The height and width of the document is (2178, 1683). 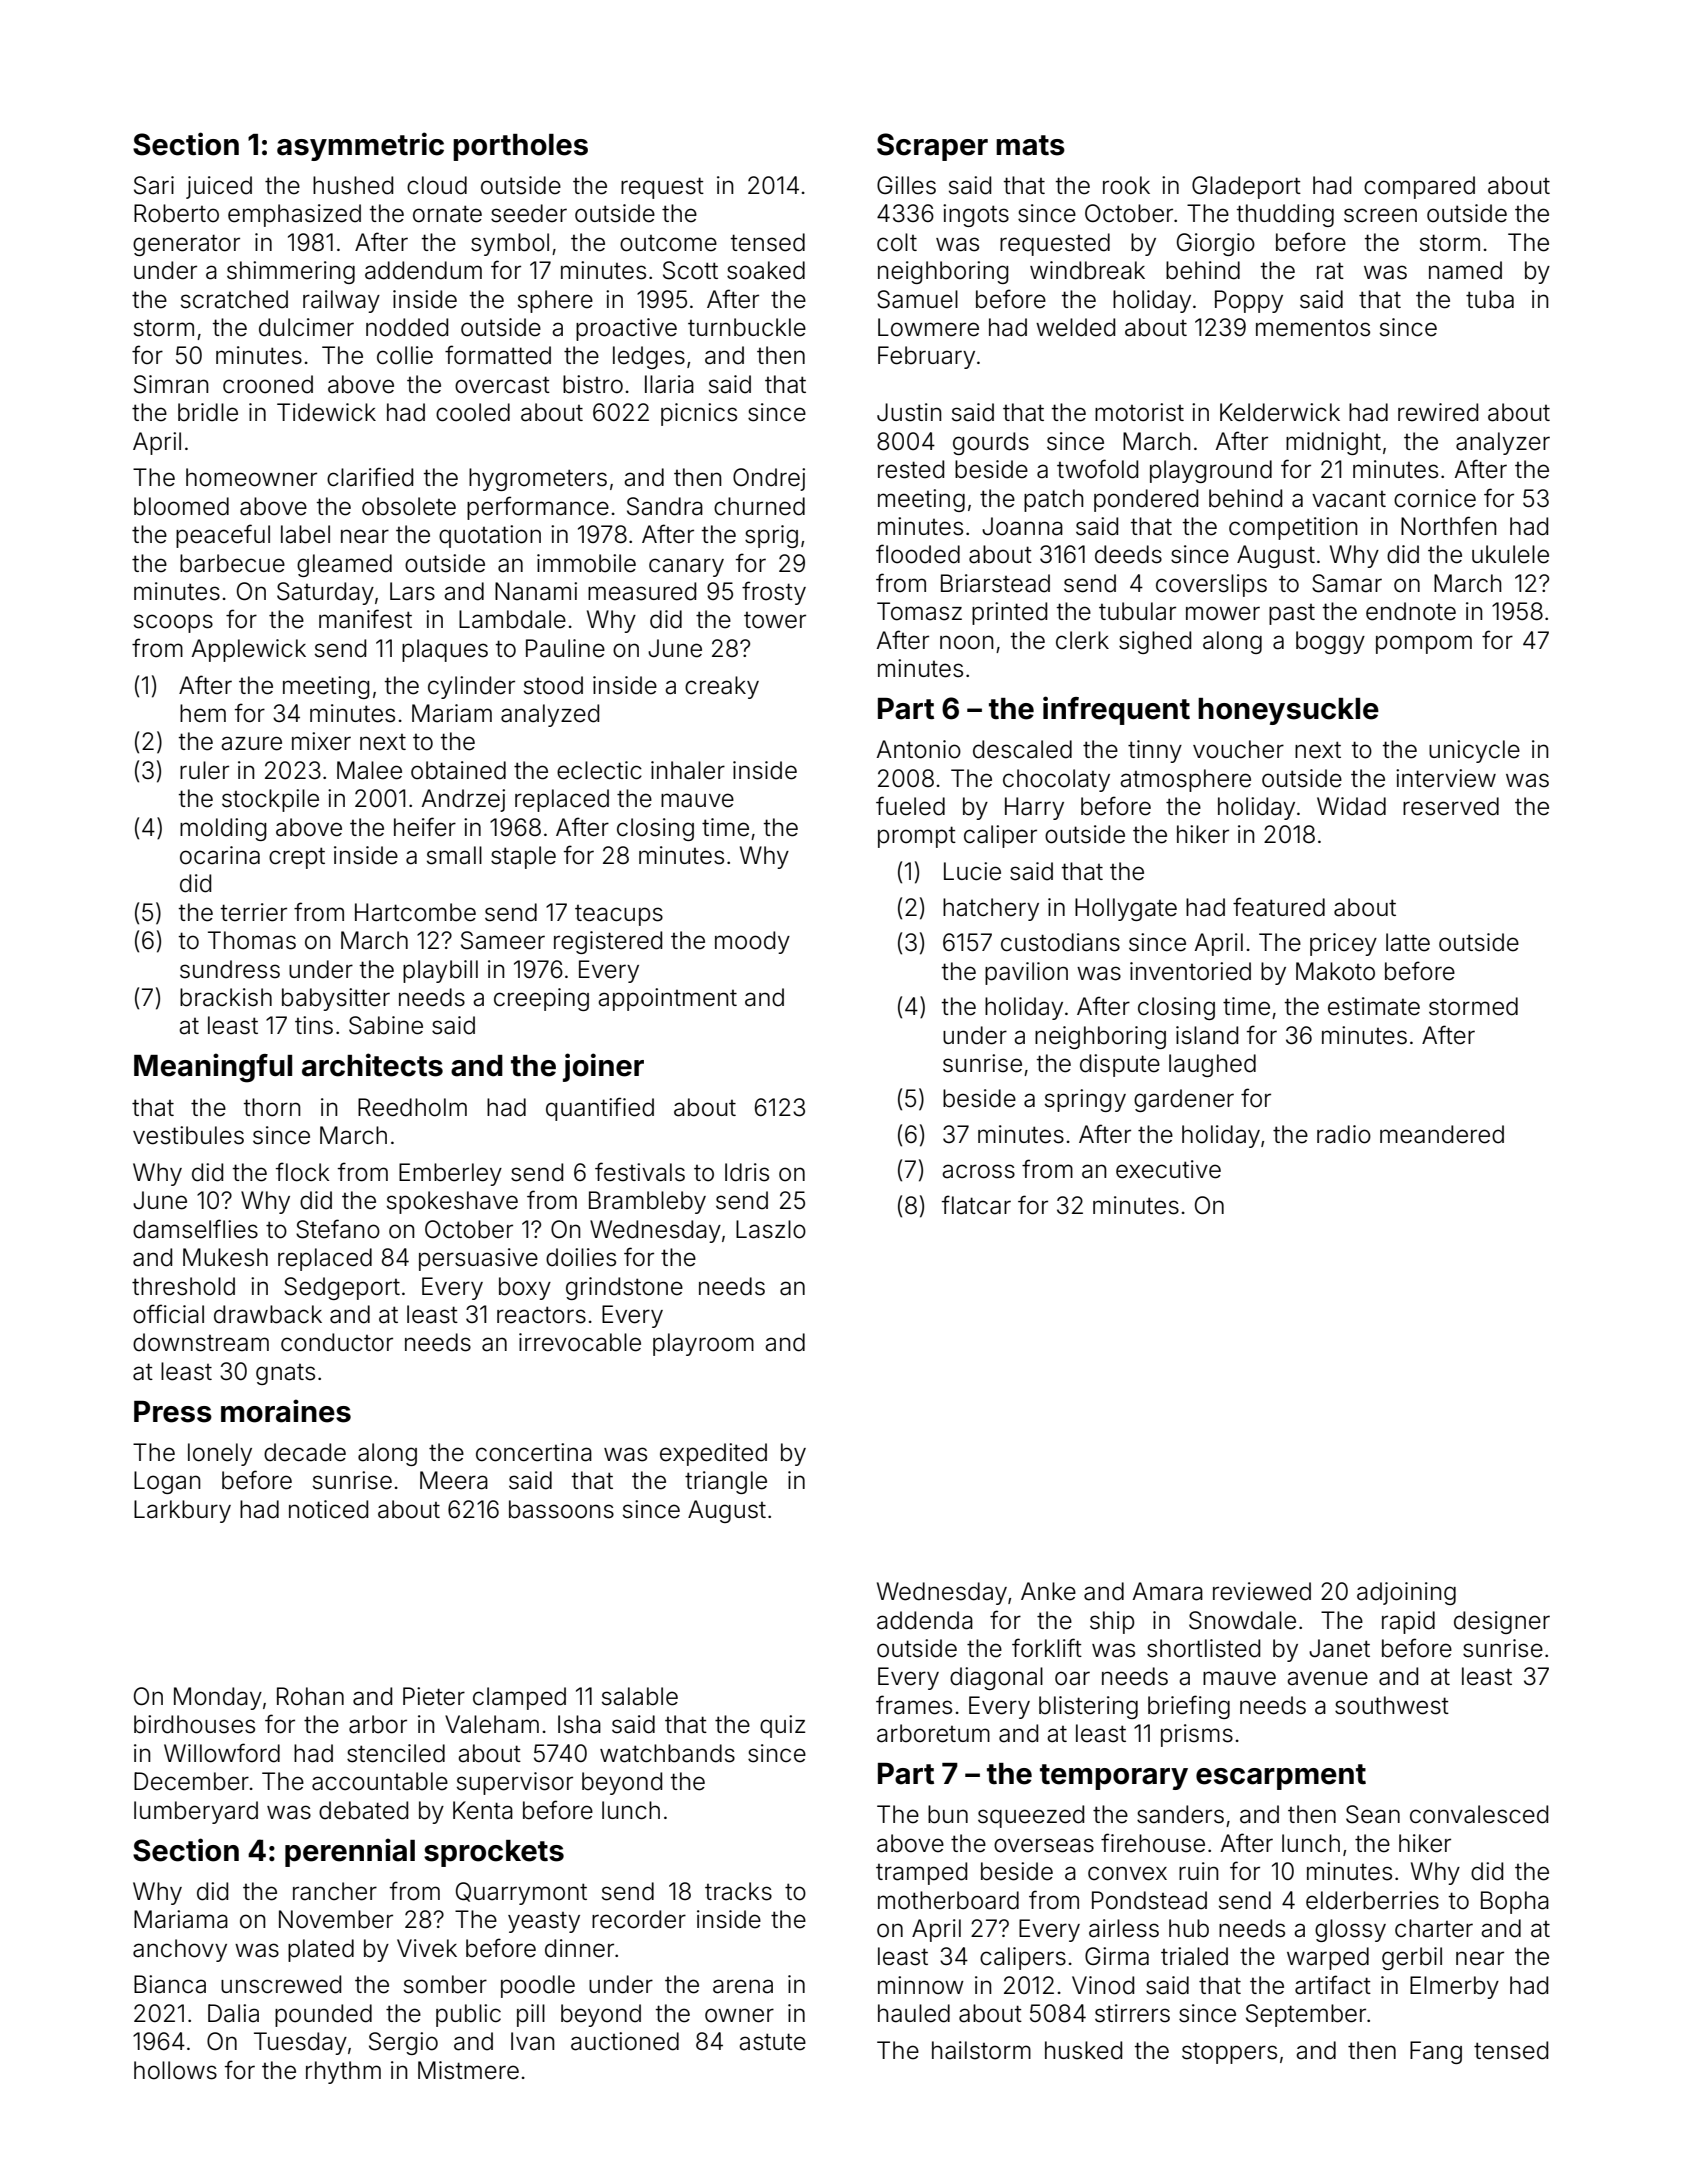 What do you see at coordinates (1126, 185) in the document?
I see `rook` at bounding box center [1126, 185].
